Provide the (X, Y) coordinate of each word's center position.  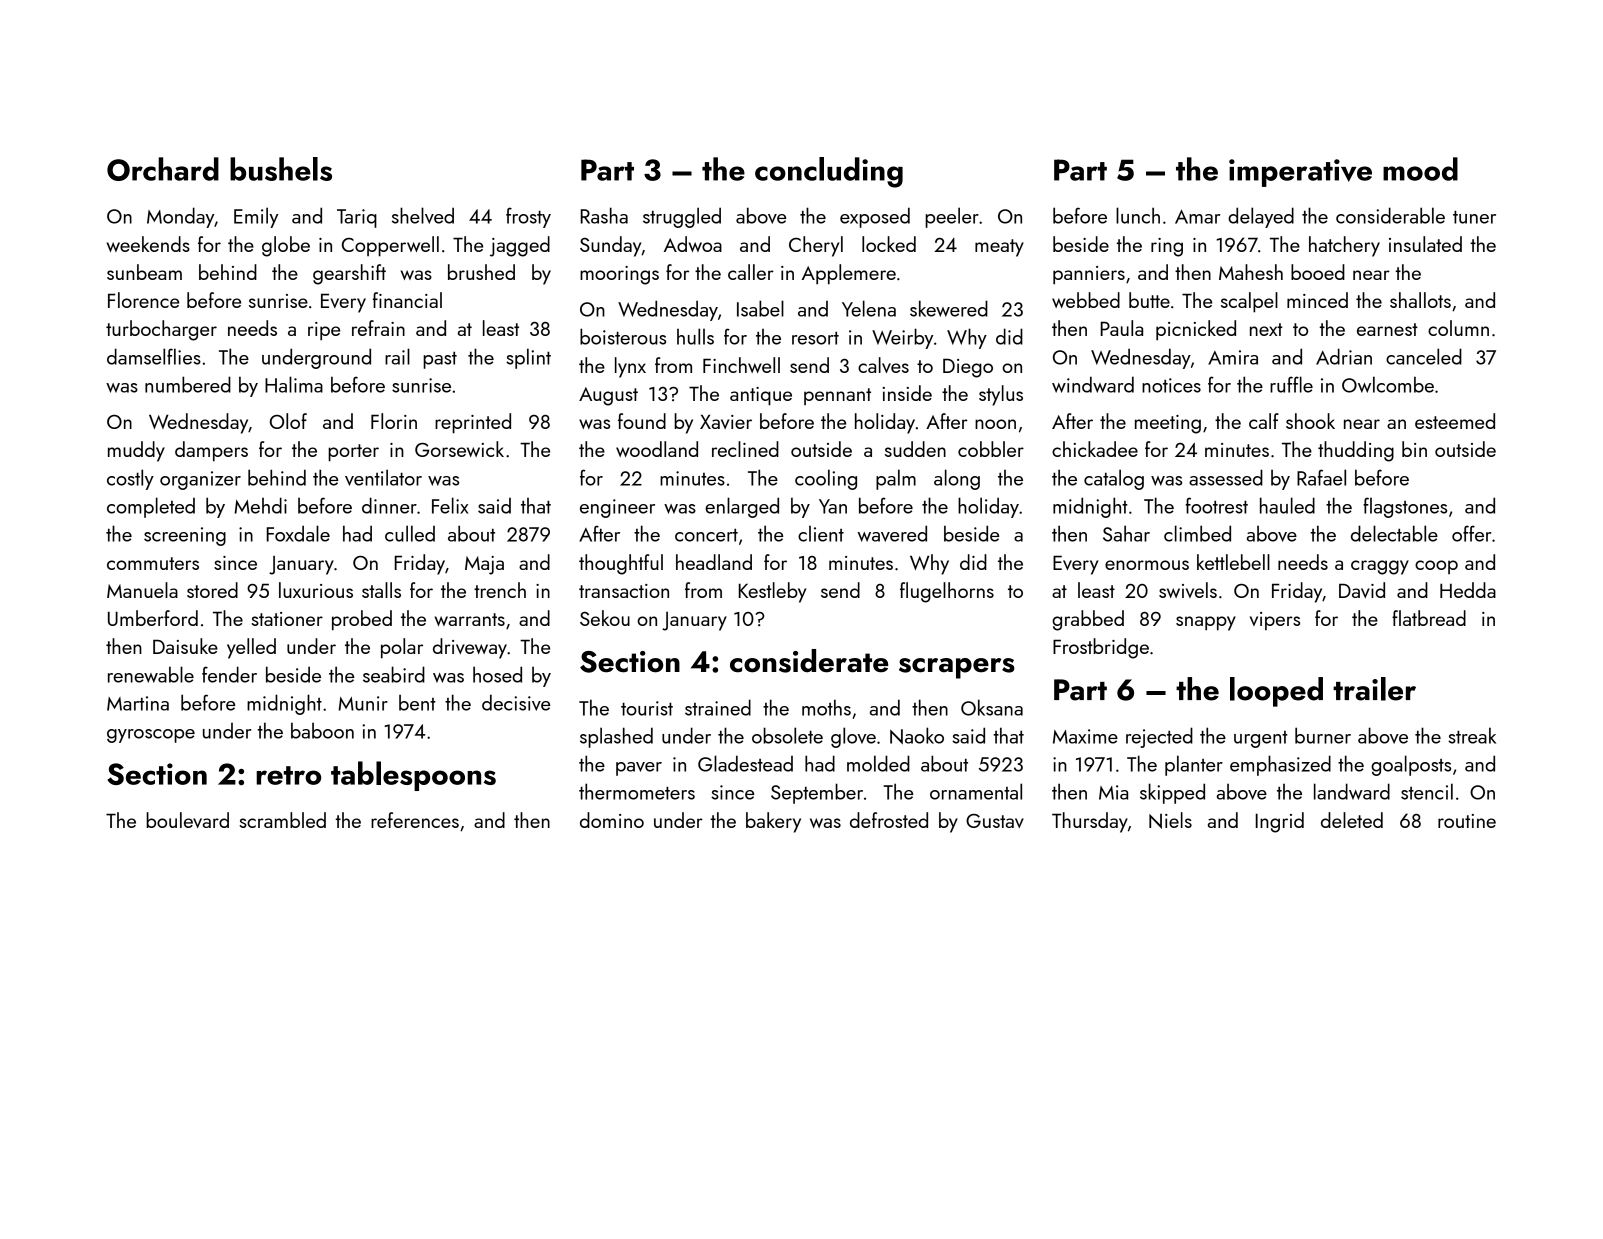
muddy (136, 451)
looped (1276, 692)
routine (1467, 821)
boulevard (187, 820)
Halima (294, 384)
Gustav (995, 821)
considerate (809, 661)
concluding (829, 172)
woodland (657, 449)
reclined (745, 449)
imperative (1300, 173)
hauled (1287, 505)
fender (229, 674)
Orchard (163, 169)
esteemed (1455, 421)
